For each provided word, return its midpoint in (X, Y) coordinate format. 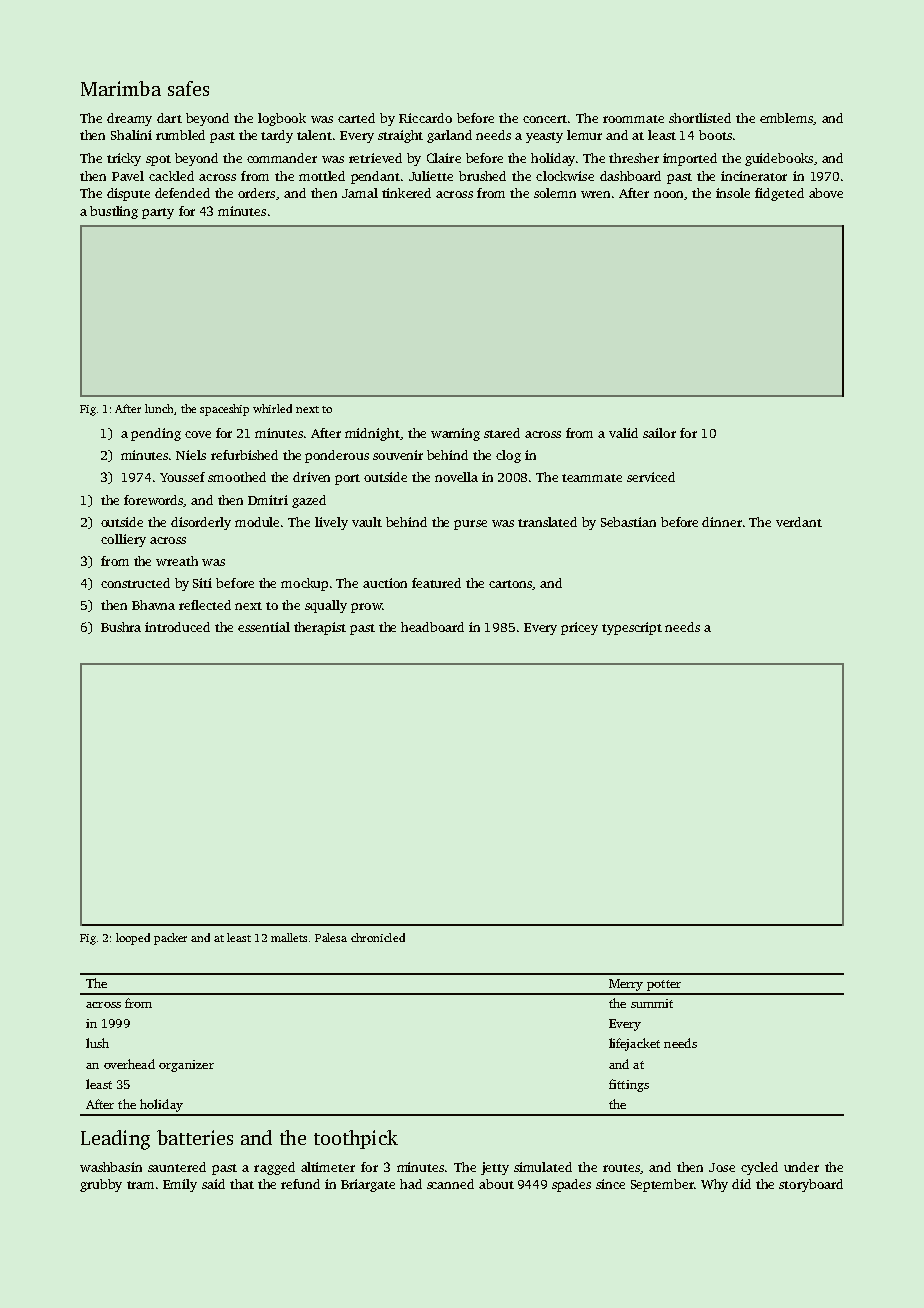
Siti (202, 583)
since (610, 1184)
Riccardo (425, 118)
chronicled (378, 937)
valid (623, 433)
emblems (786, 118)
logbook (282, 119)
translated (547, 522)
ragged (274, 1168)
